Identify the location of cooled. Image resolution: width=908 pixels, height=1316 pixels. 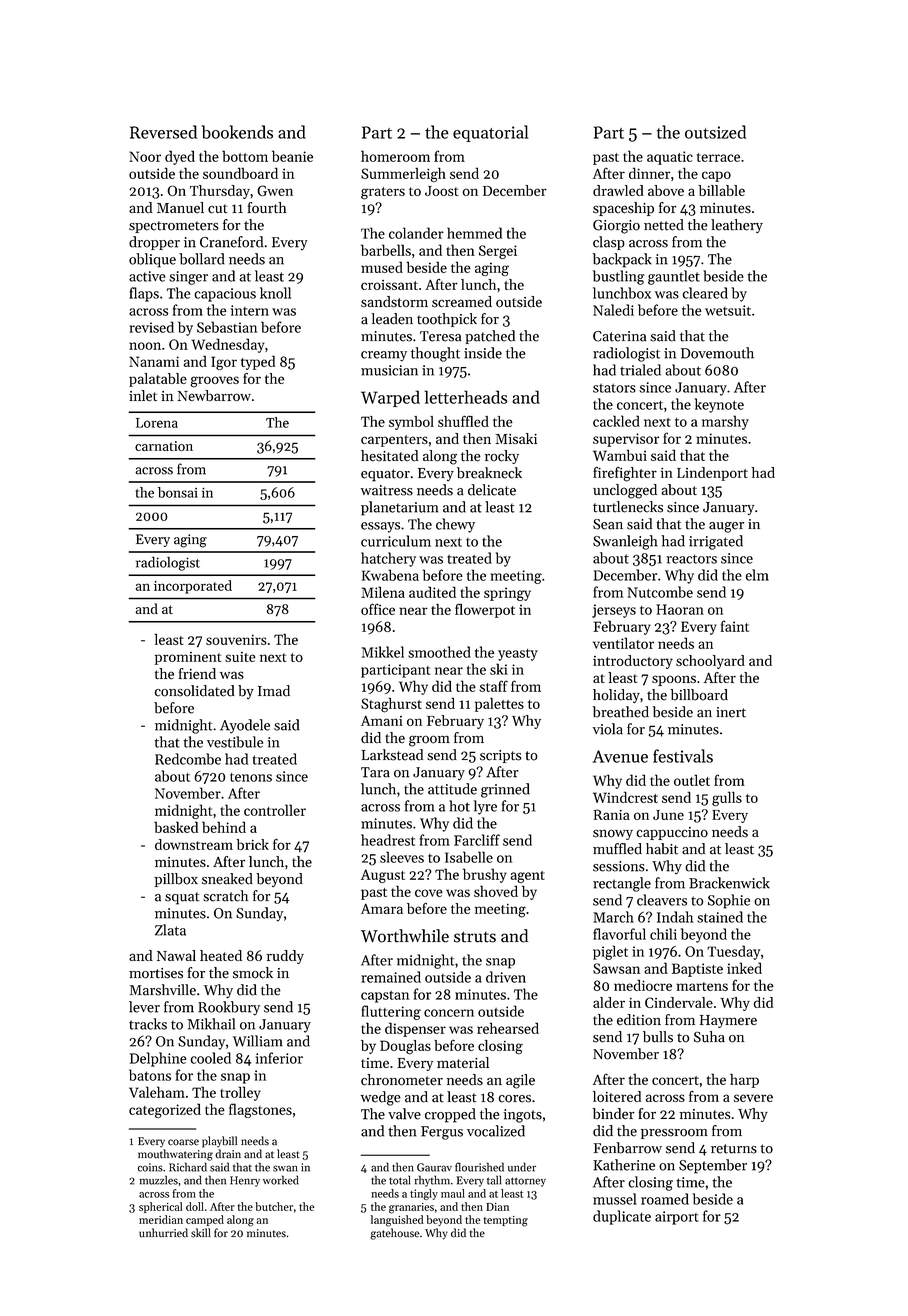
(211, 1058).
